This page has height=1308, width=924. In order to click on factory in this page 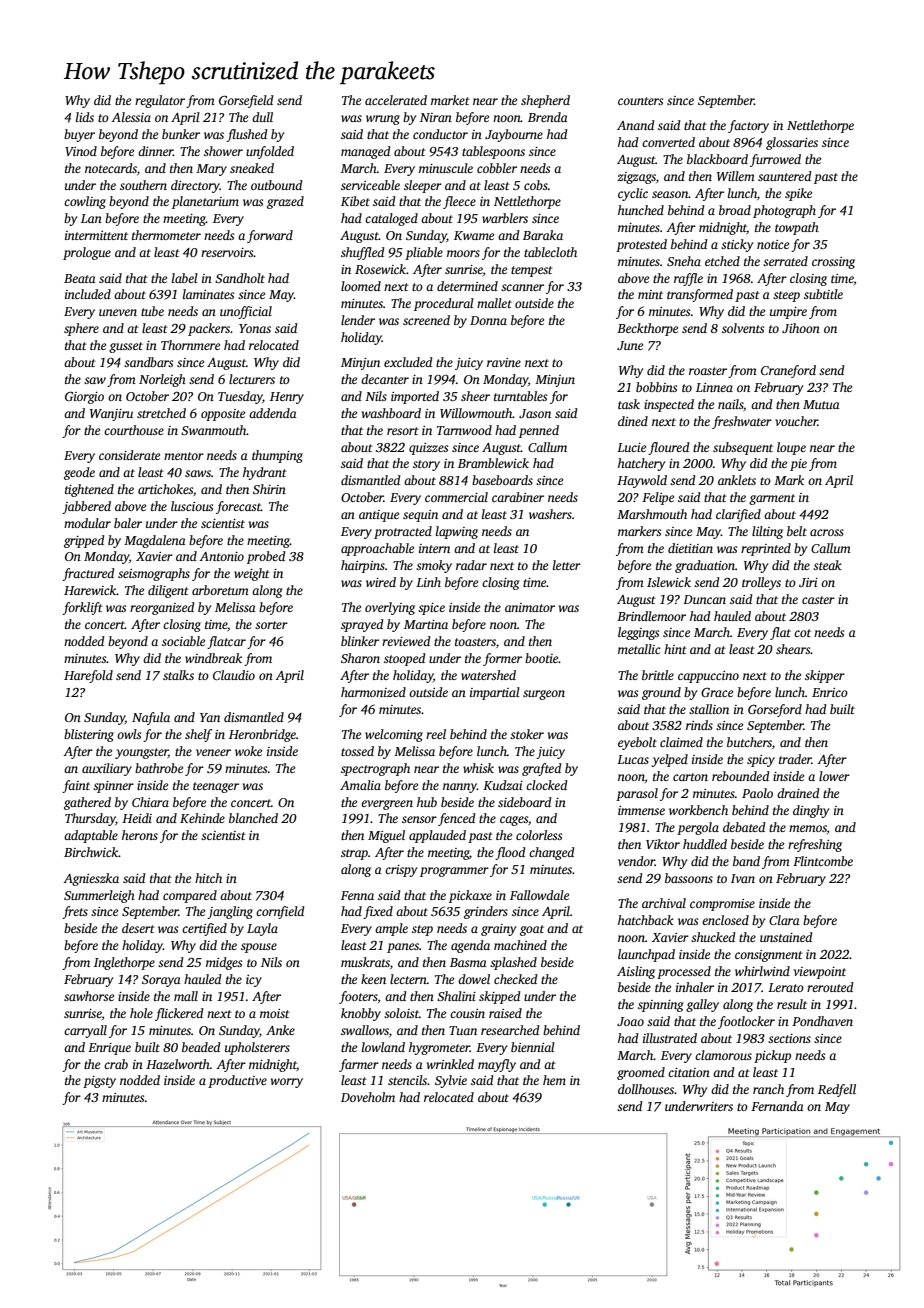, I will do `click(748, 126)`.
